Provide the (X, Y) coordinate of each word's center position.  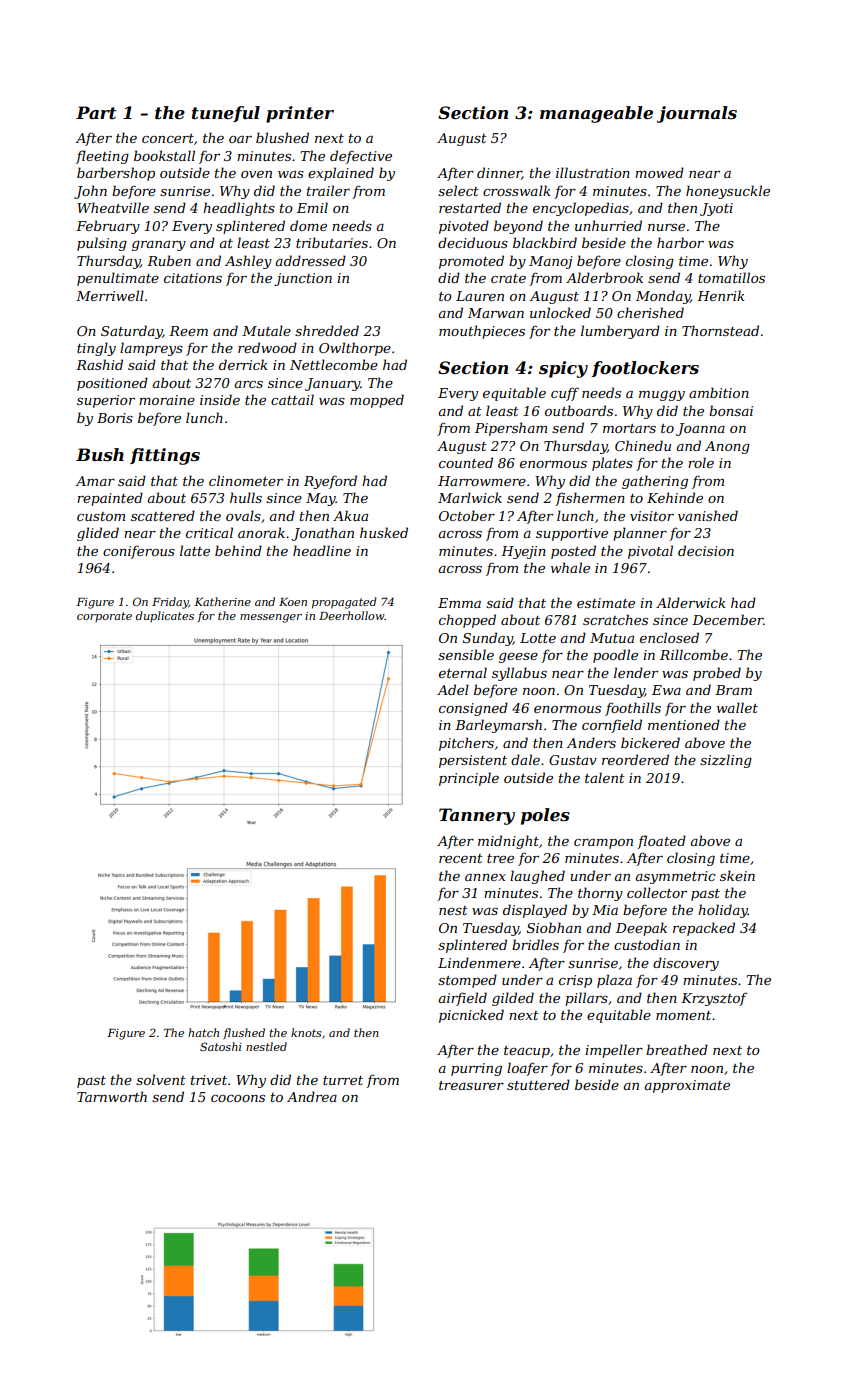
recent (461, 858)
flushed (244, 1034)
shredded (327, 330)
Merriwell (110, 295)
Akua (350, 515)
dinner (499, 173)
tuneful (226, 114)
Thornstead (720, 330)
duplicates (165, 616)
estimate (606, 603)
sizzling (726, 761)
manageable (596, 114)
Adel (453, 689)
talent (605, 777)
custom (101, 516)
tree (500, 858)
